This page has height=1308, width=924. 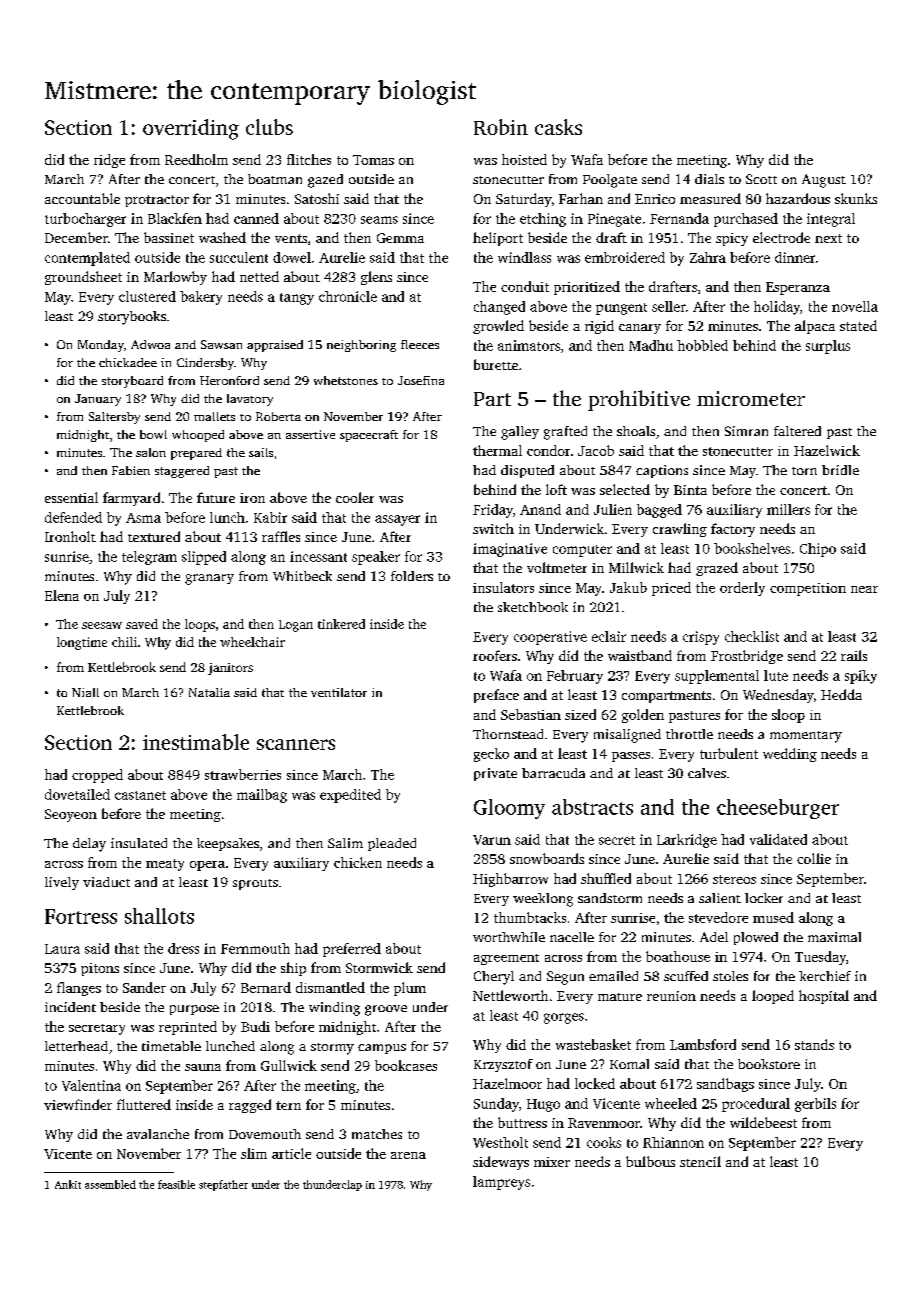 I want to click on whetstones, so click(x=346, y=380).
